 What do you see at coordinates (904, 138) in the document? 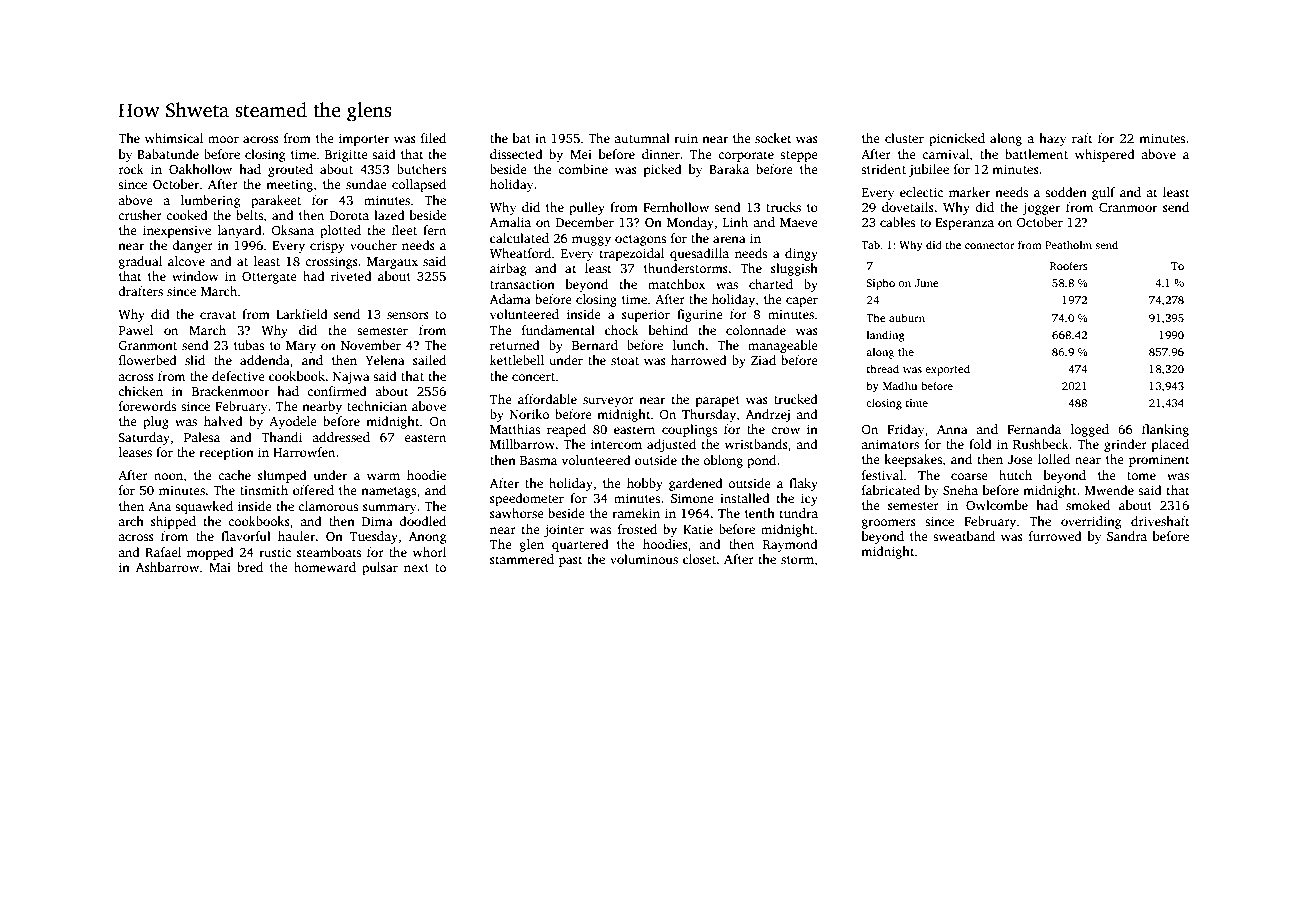
I see `cluster` at bounding box center [904, 138].
